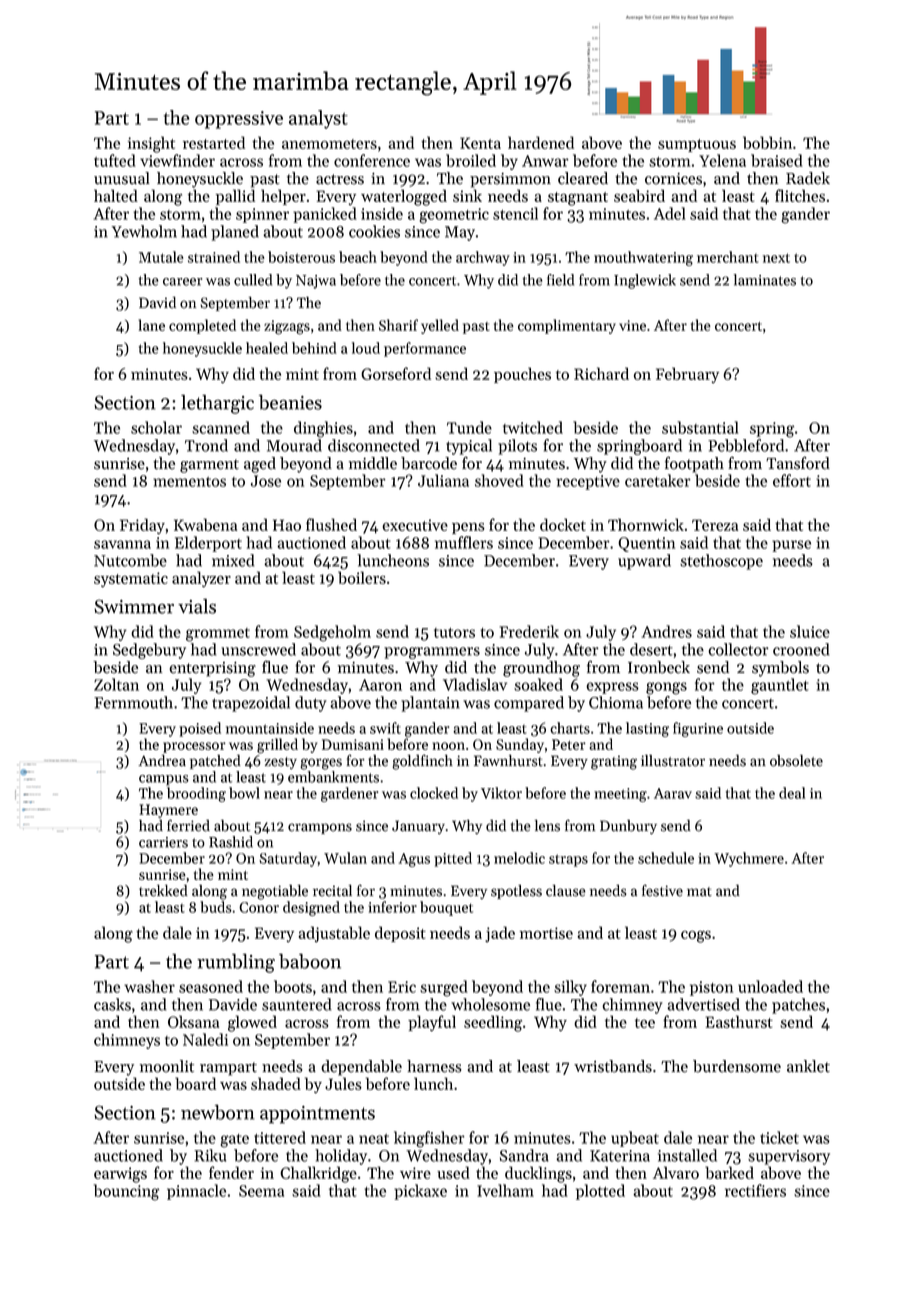 This screenshot has height=1308, width=924. I want to click on bobbin, so click(767, 142).
